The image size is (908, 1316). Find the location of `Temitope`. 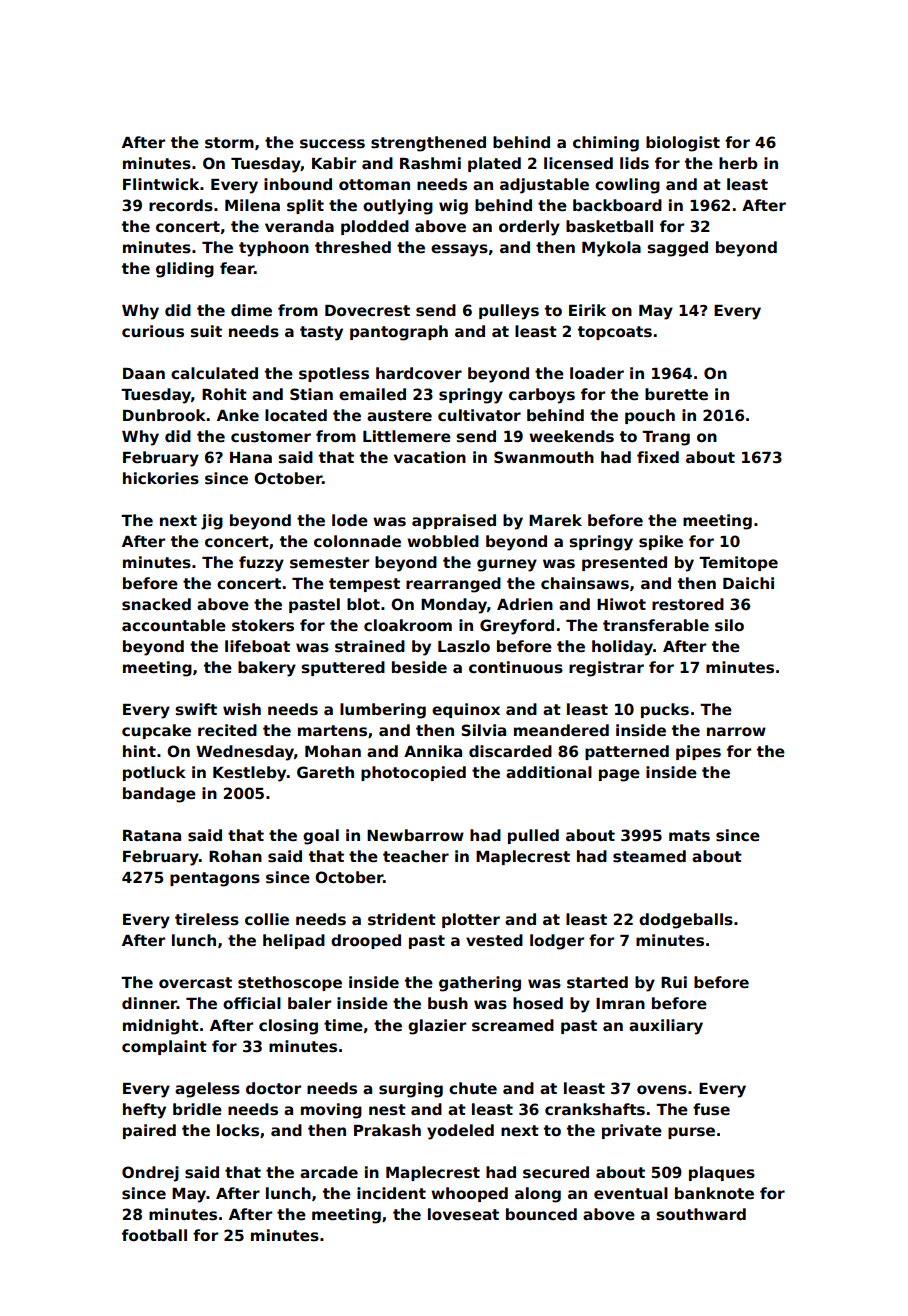

Temitope is located at coordinates (738, 563).
